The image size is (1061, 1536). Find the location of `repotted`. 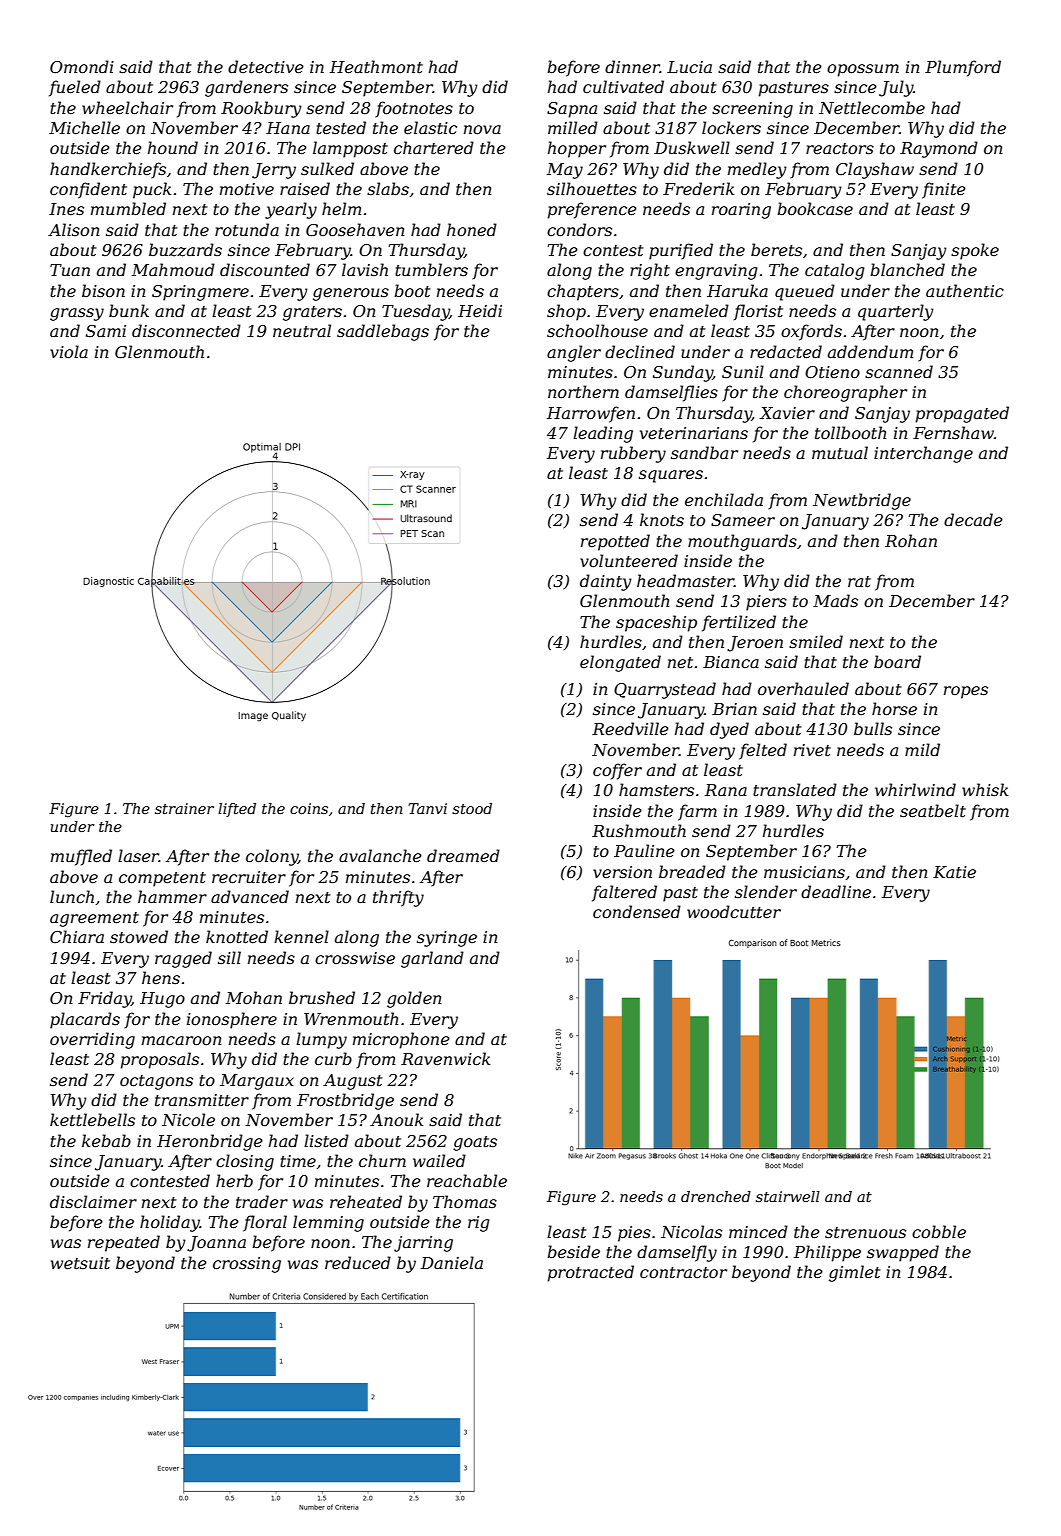

repotted is located at coordinates (615, 542).
